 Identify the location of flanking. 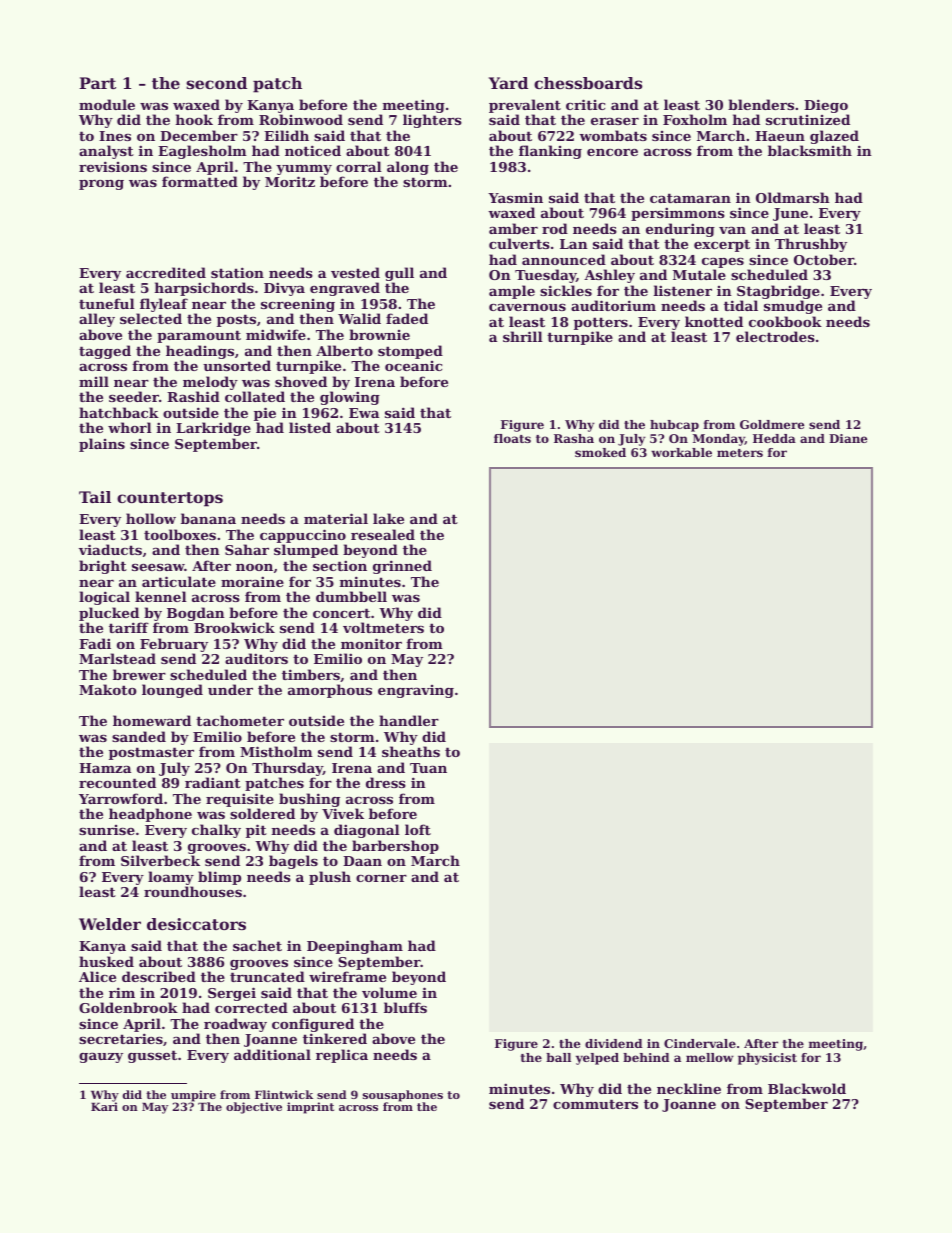
(550, 152).
